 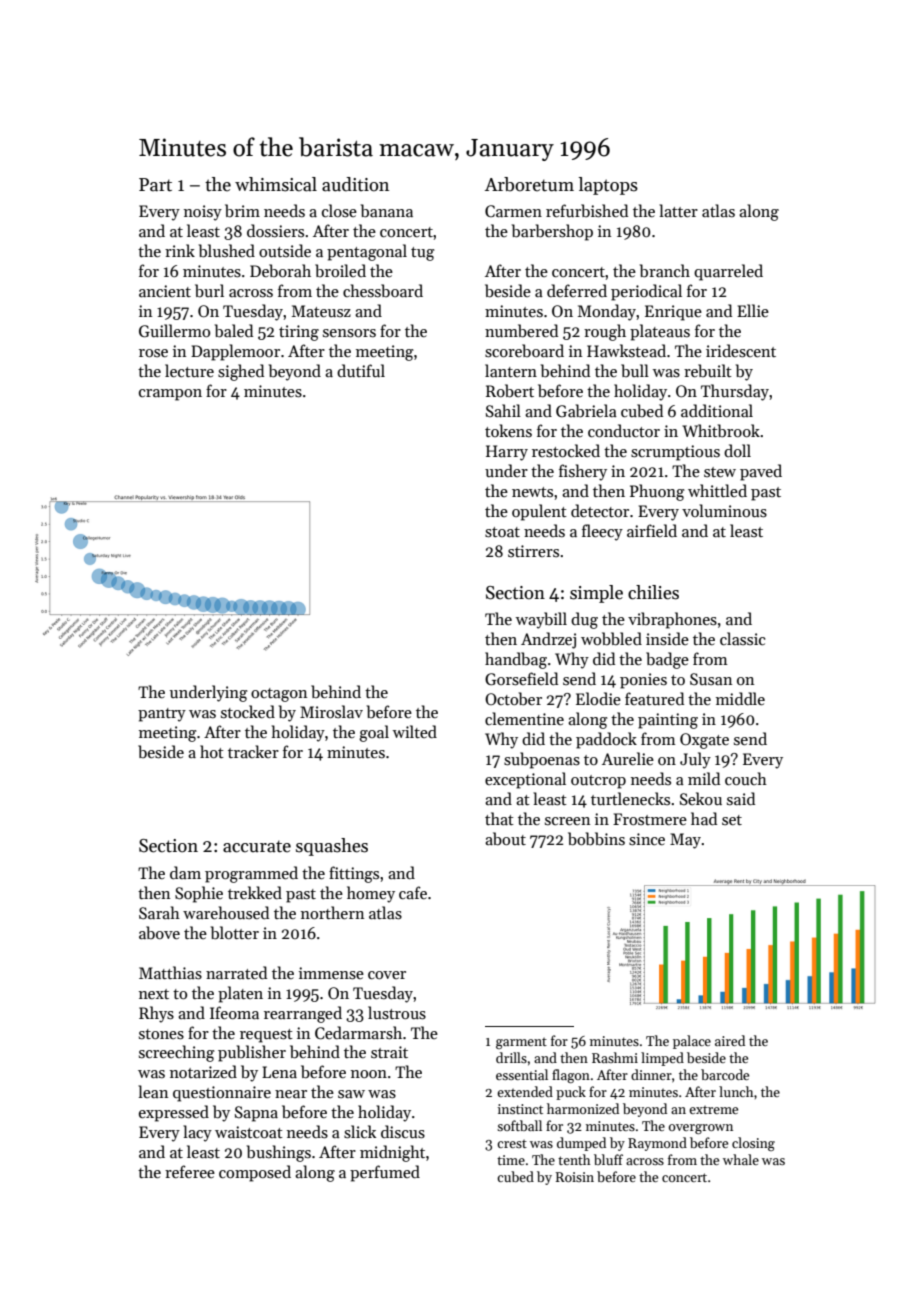 What do you see at coordinates (190, 1171) in the image?
I see `referee` at bounding box center [190, 1171].
